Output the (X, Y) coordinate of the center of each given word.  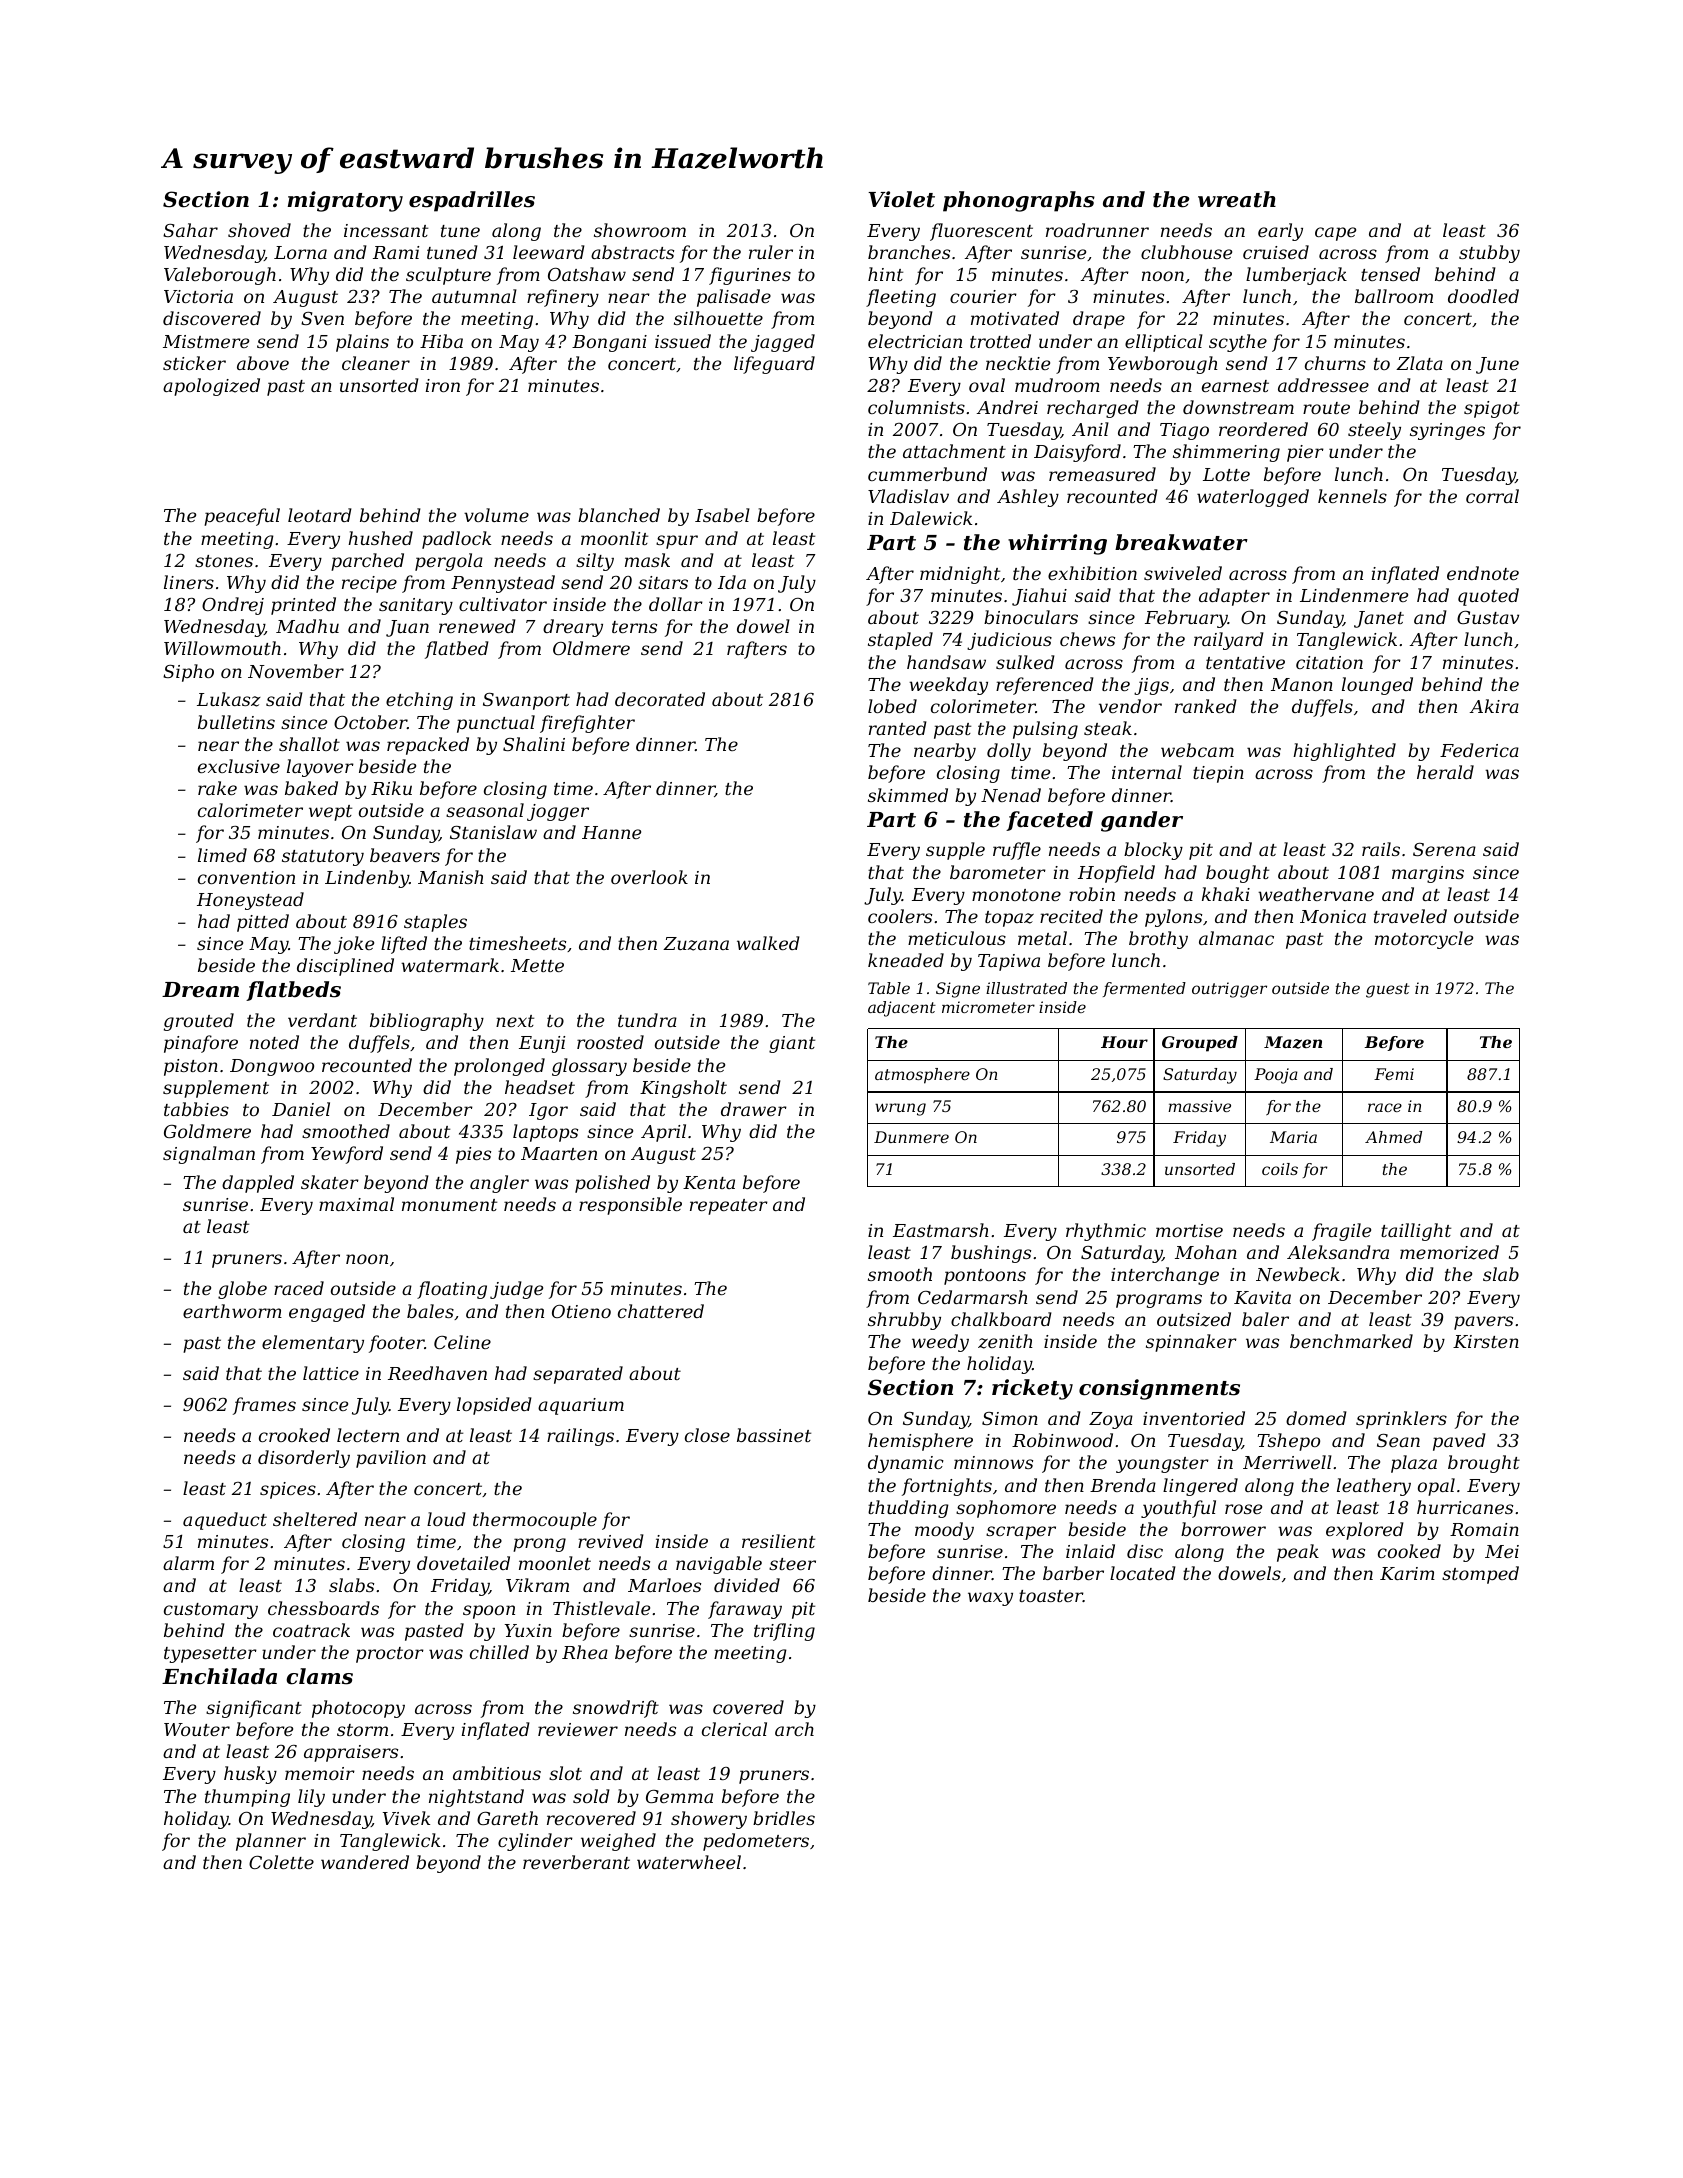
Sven (322, 318)
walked (768, 943)
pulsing (1045, 730)
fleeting (901, 298)
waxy (990, 1599)
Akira (1494, 706)
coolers (900, 916)
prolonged (499, 1067)
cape (1335, 234)
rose (1243, 1509)
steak (1108, 728)
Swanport (526, 701)
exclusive (239, 766)
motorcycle (1424, 940)
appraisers (351, 1753)
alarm (188, 1563)
